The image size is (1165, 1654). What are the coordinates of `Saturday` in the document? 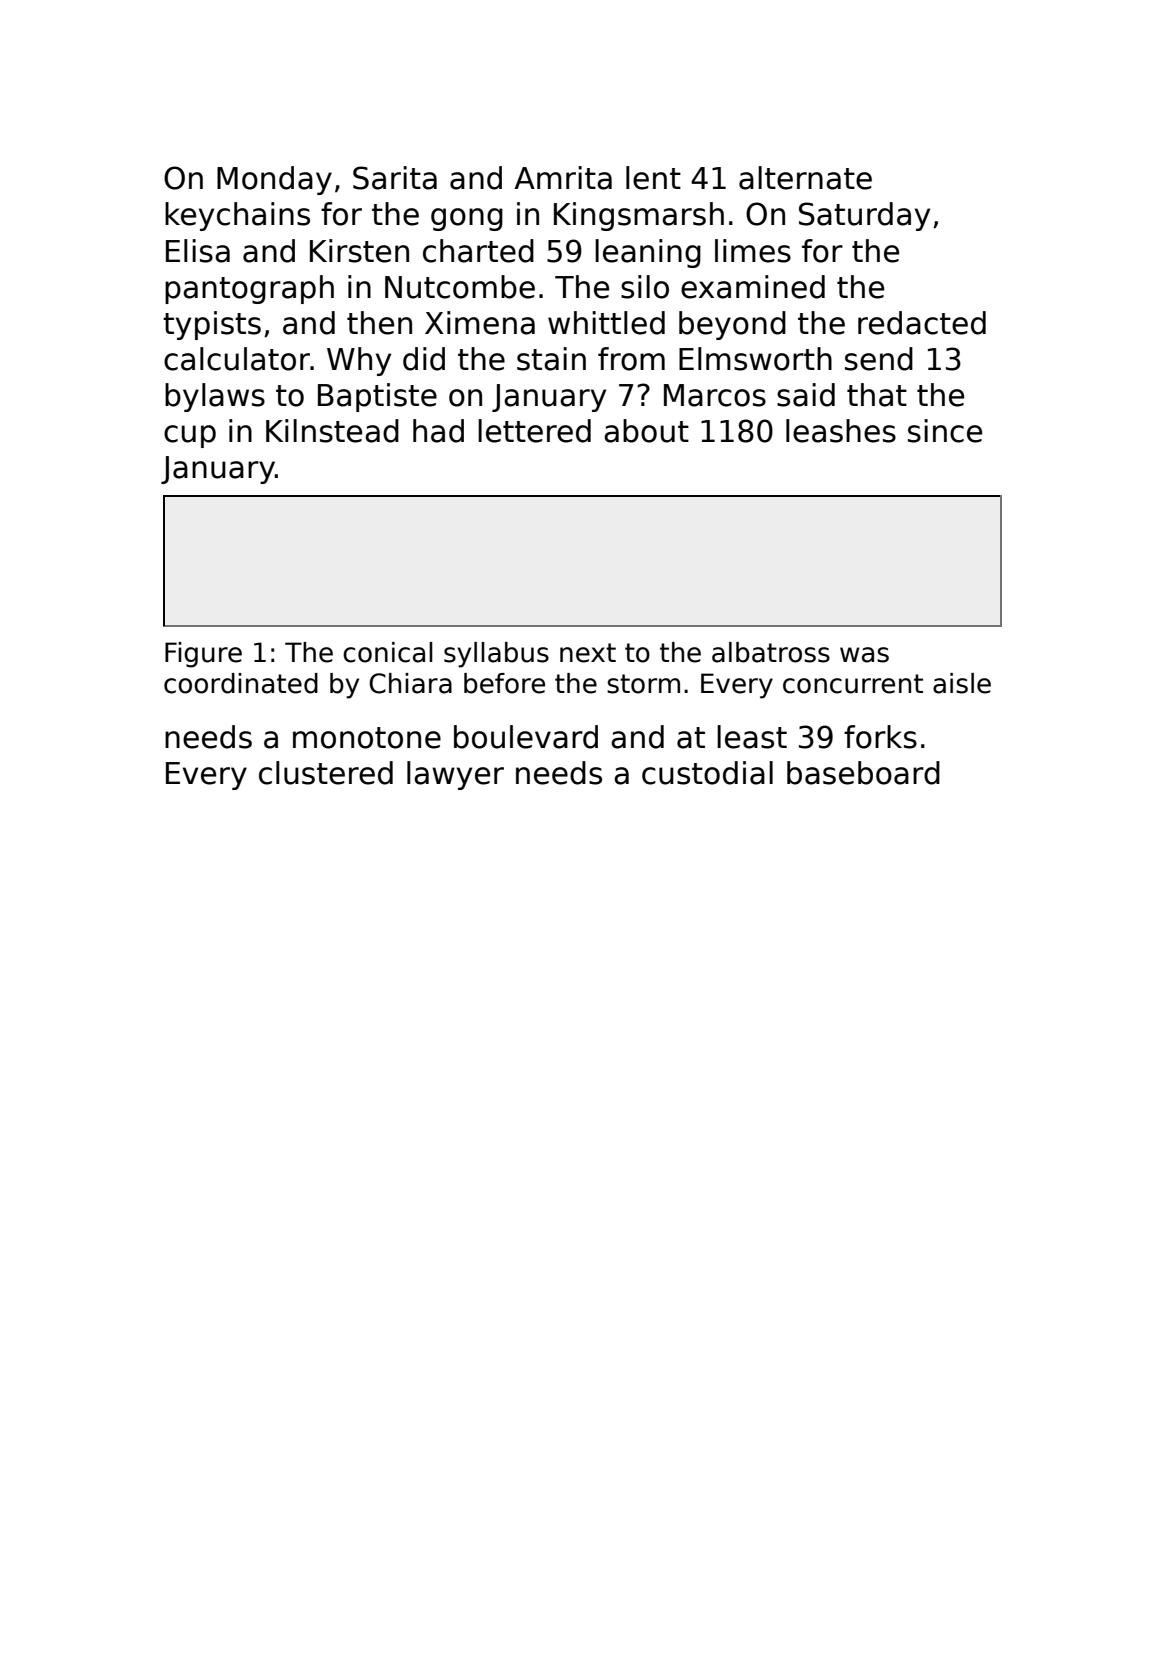 It's located at (864, 216).
